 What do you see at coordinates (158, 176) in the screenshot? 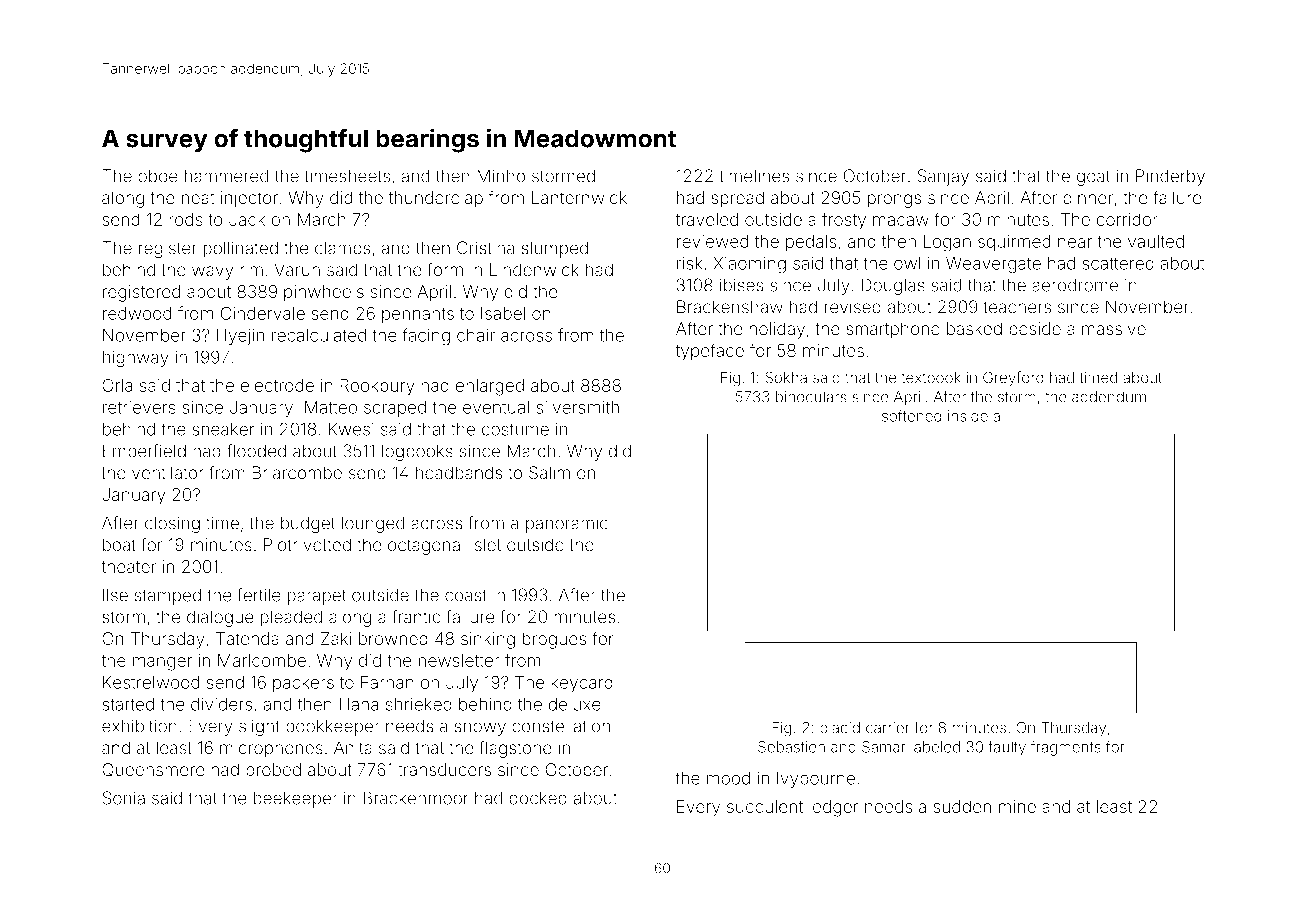
I see `oboe` at bounding box center [158, 176].
